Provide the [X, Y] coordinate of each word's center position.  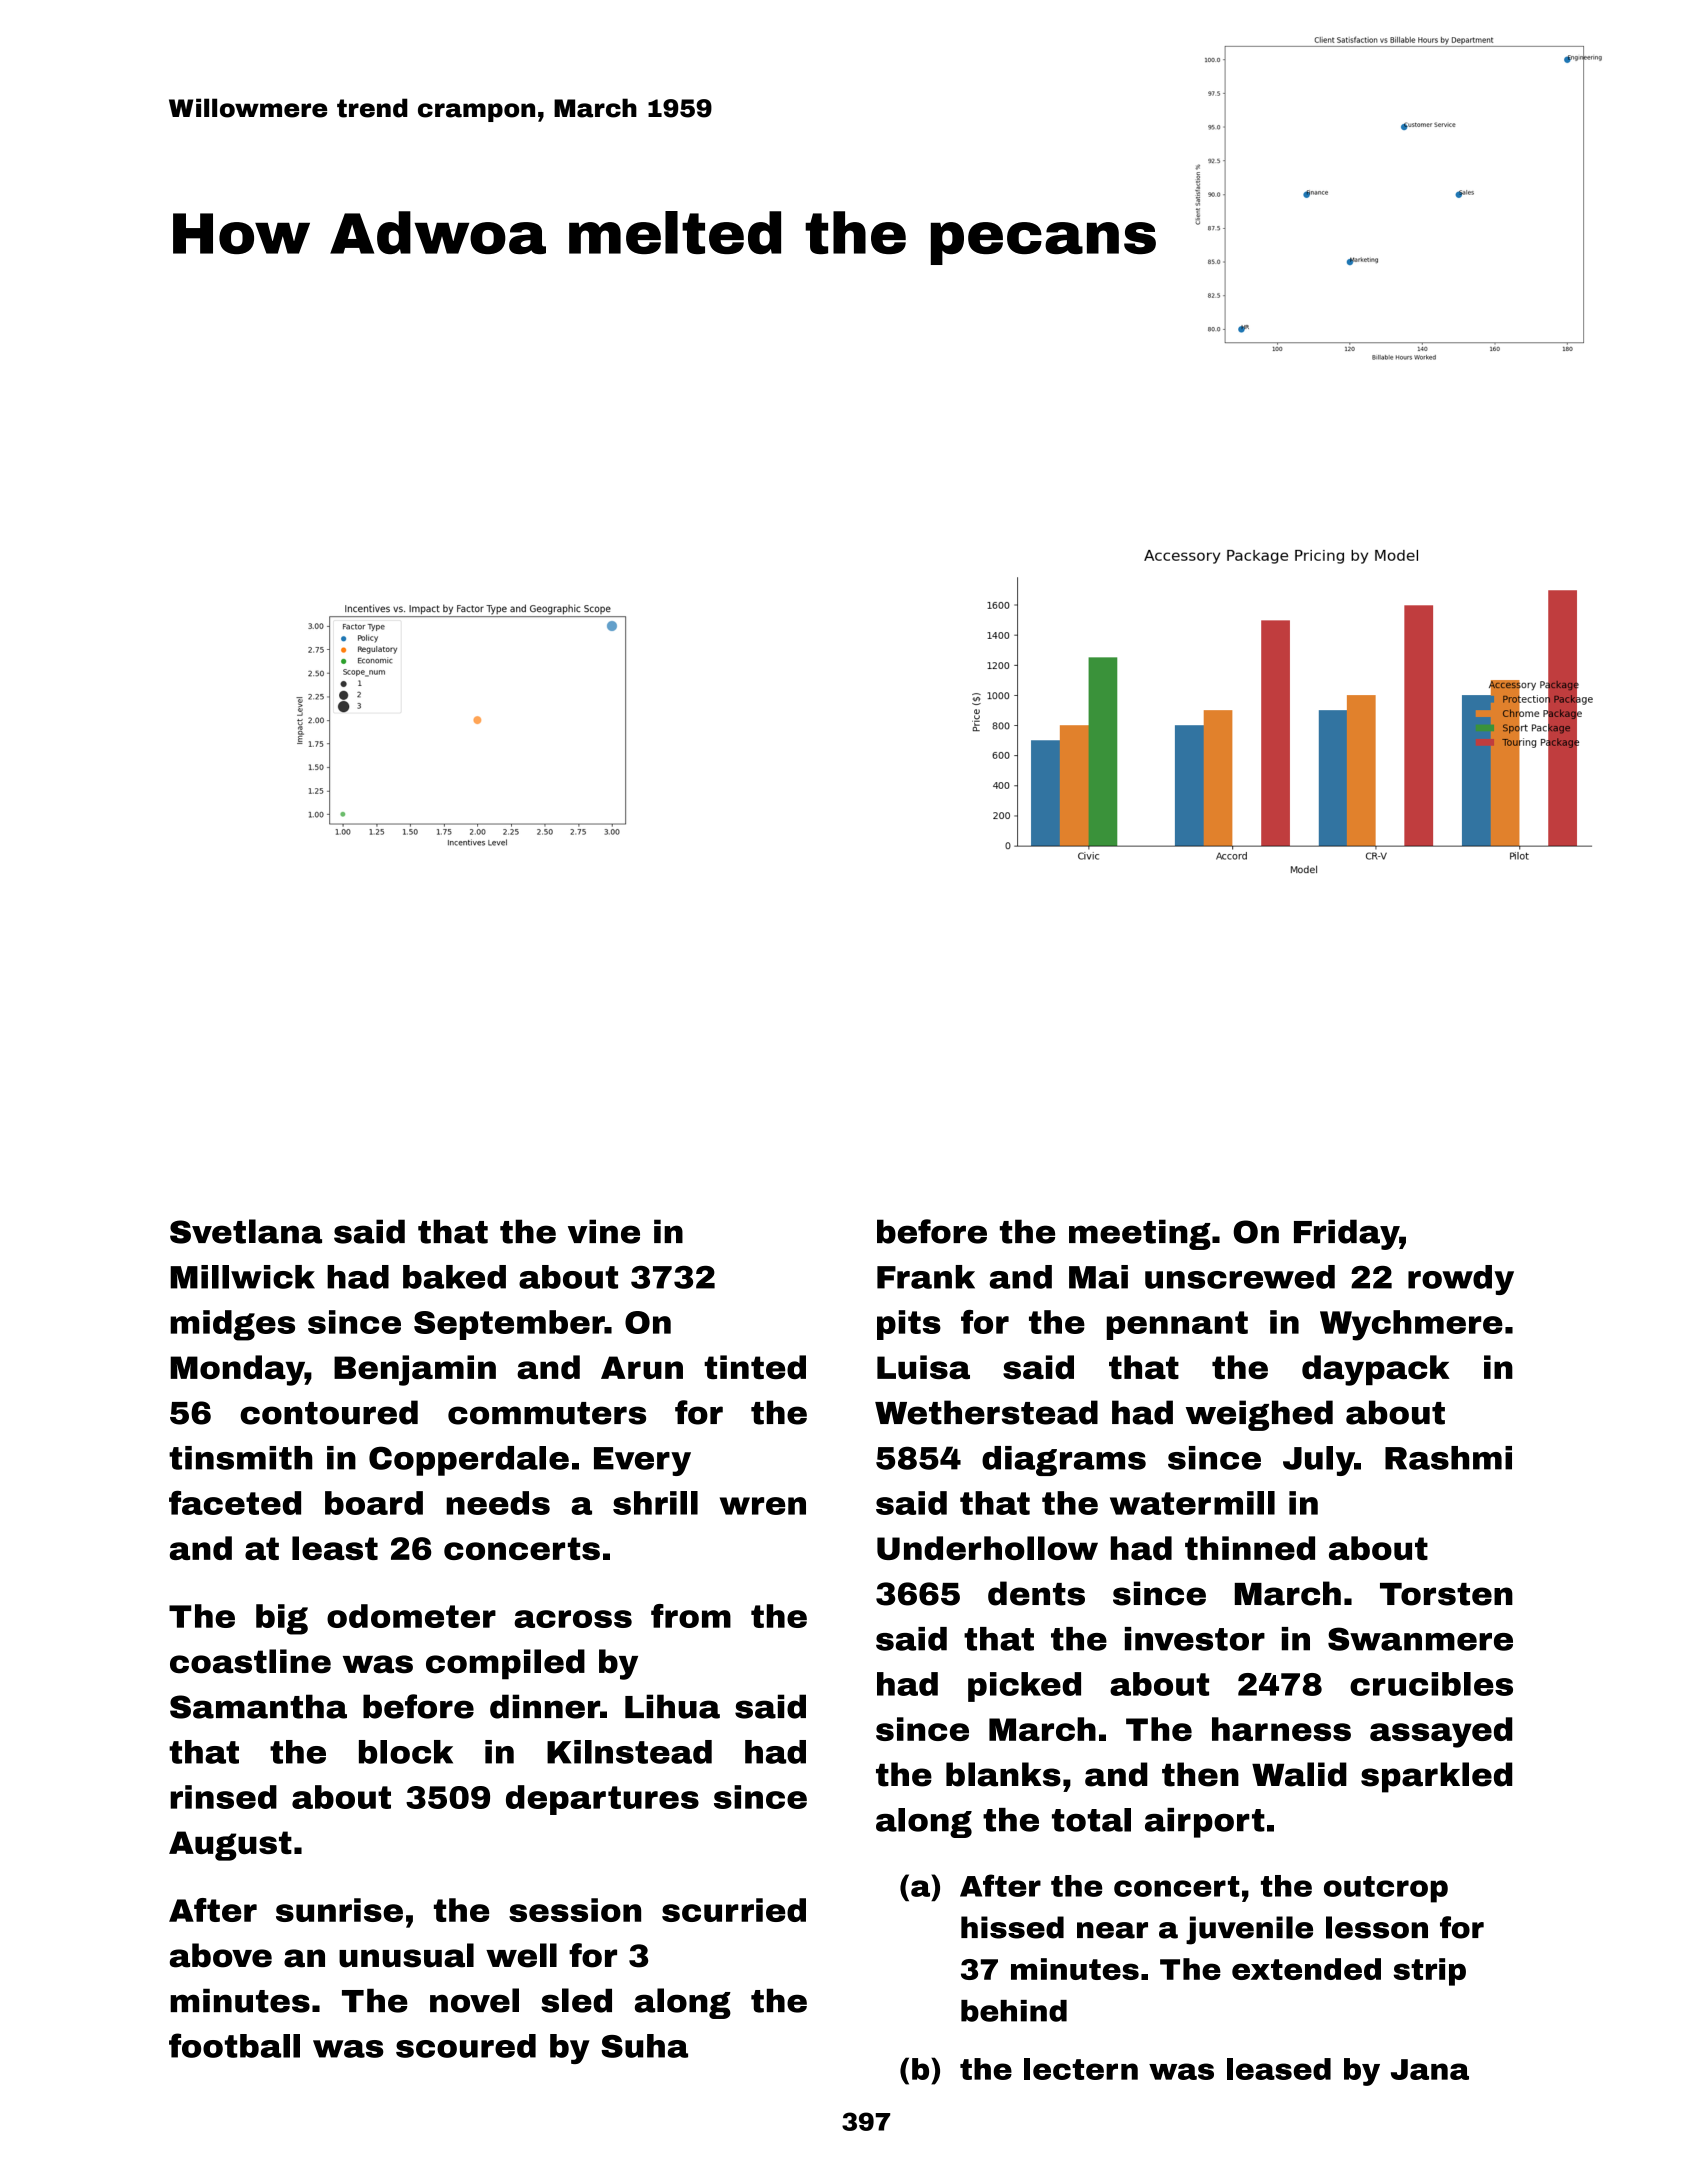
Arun [642, 1367]
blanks [1003, 1774]
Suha [644, 2046]
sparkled [1436, 1777]
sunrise [339, 1910]
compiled [505, 1664]
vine [604, 1231]
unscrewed [1240, 1277]
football [234, 2045]
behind [1014, 2011]
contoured [329, 1412]
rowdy [1461, 1280]
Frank [926, 1277]
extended [1306, 1969]
